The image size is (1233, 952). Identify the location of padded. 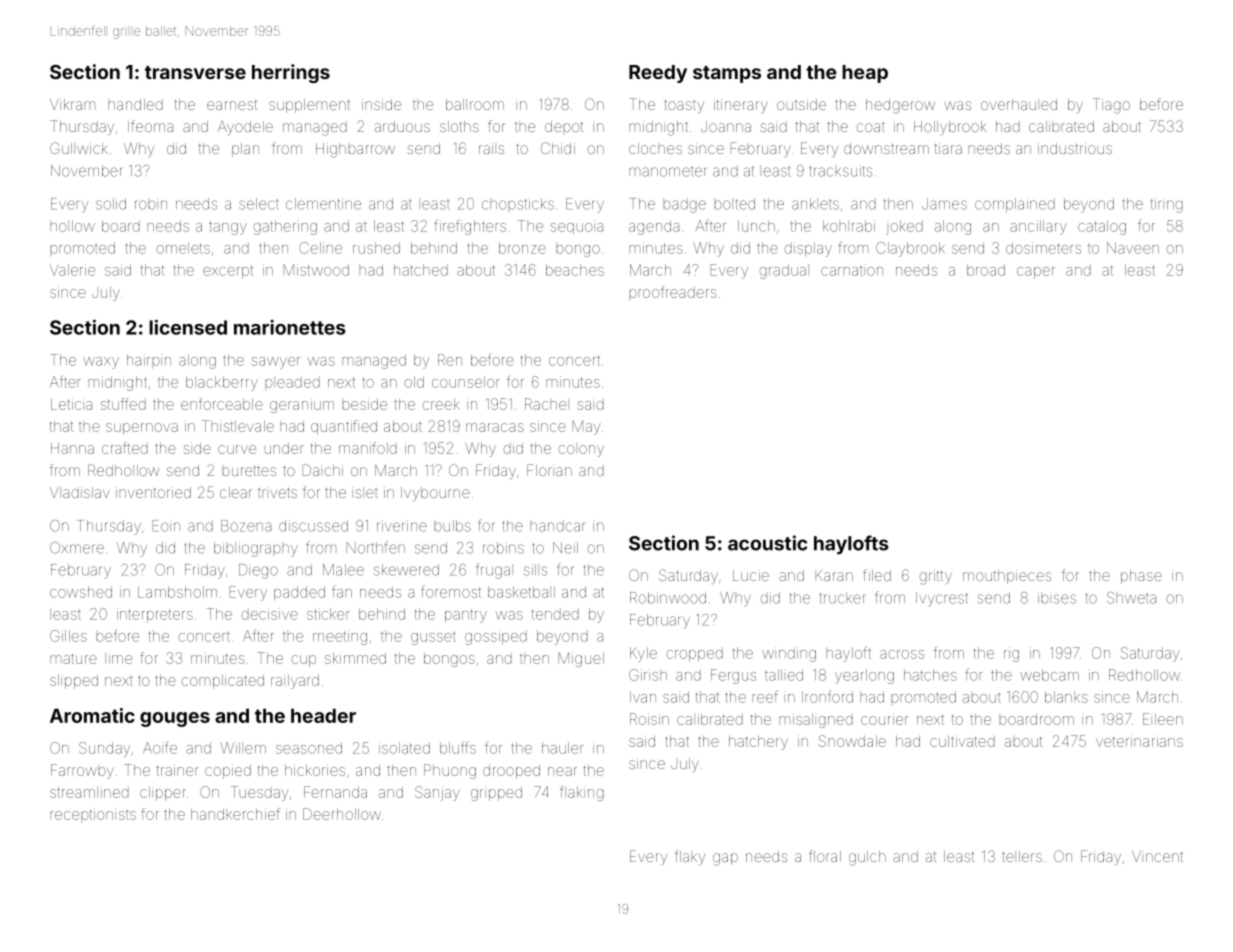
(299, 593).
